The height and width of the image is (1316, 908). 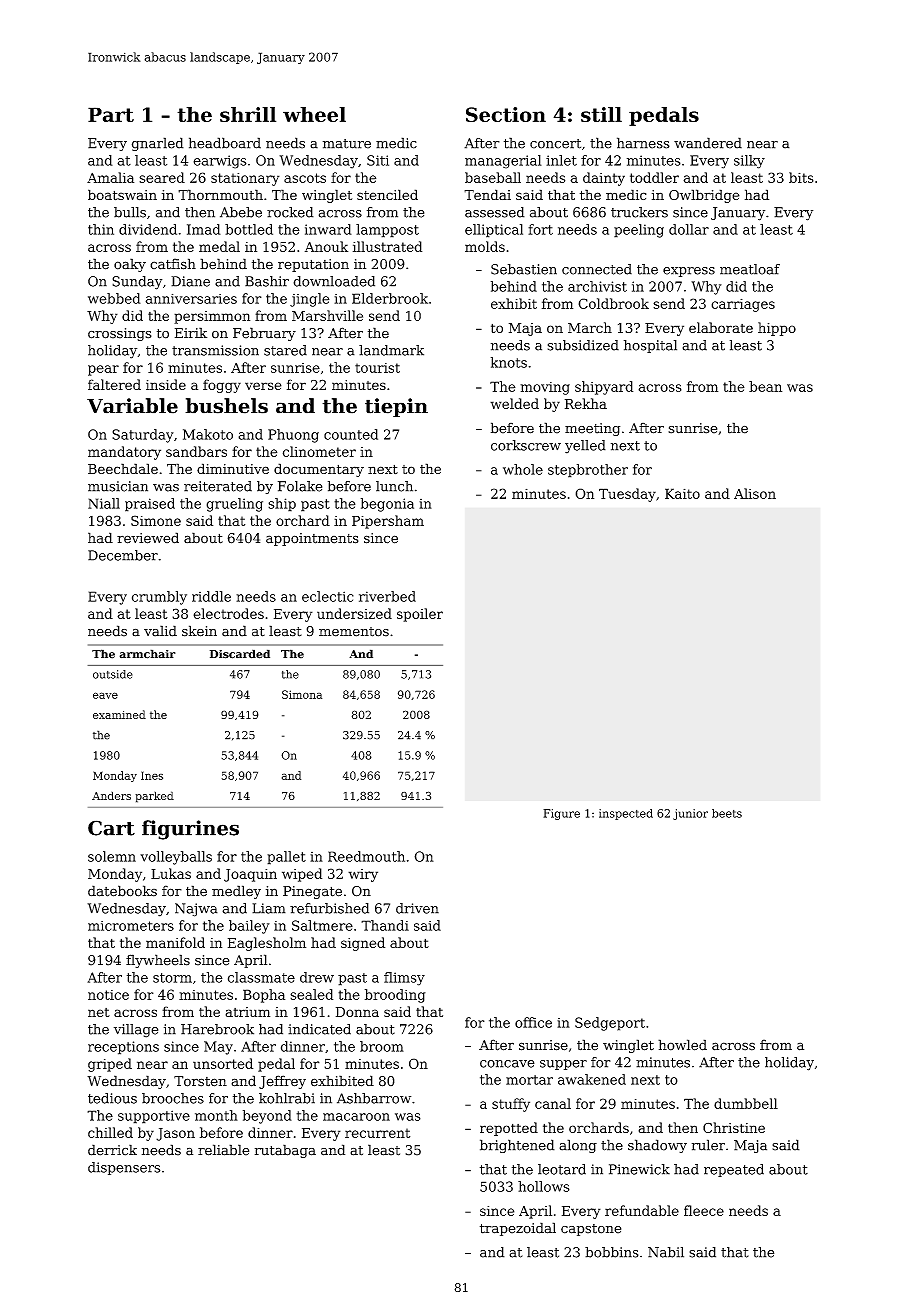 What do you see at coordinates (366, 856) in the image?
I see `Reedmouth` at bounding box center [366, 856].
